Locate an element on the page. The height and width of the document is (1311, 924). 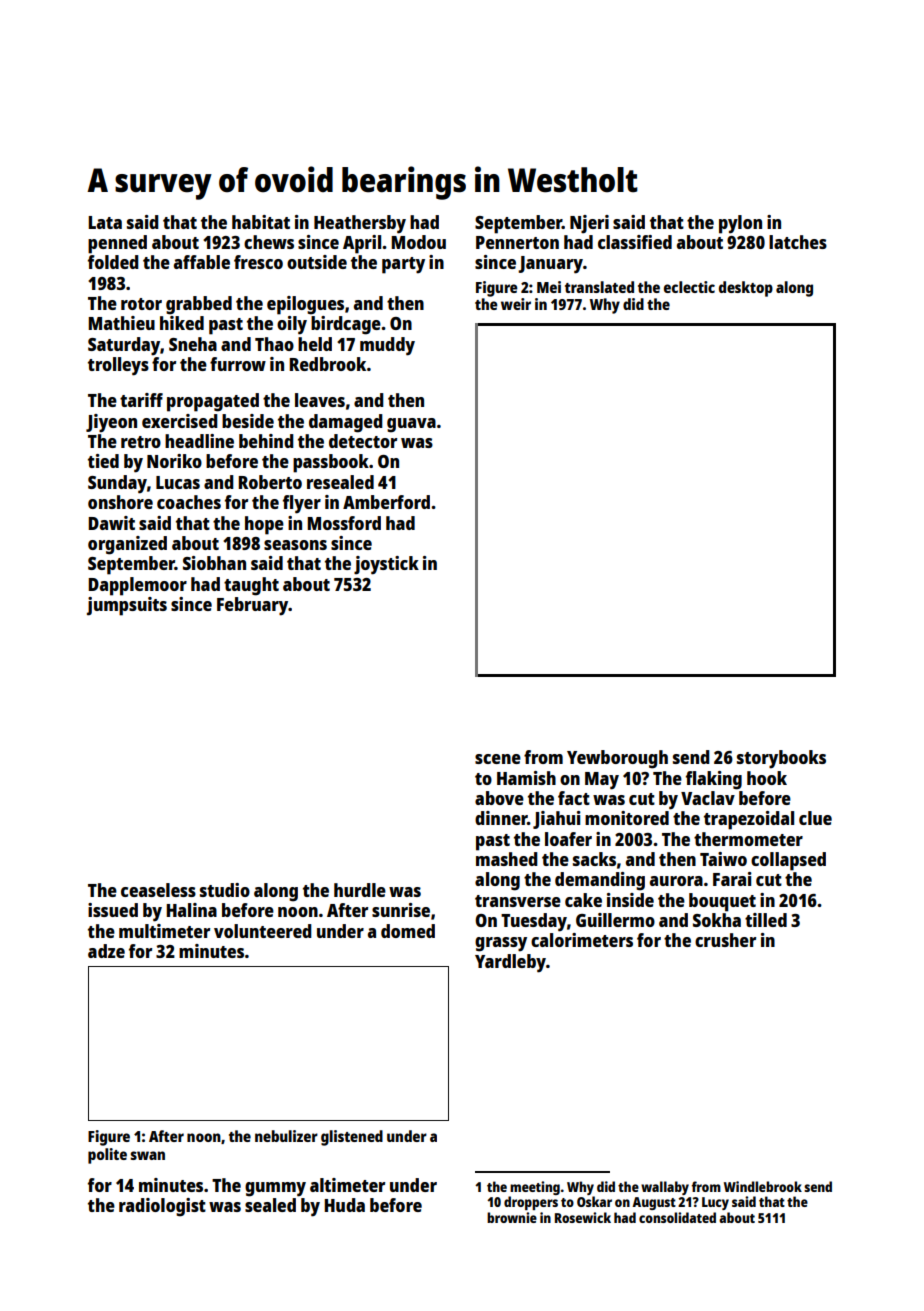
February is located at coordinates (253, 606).
